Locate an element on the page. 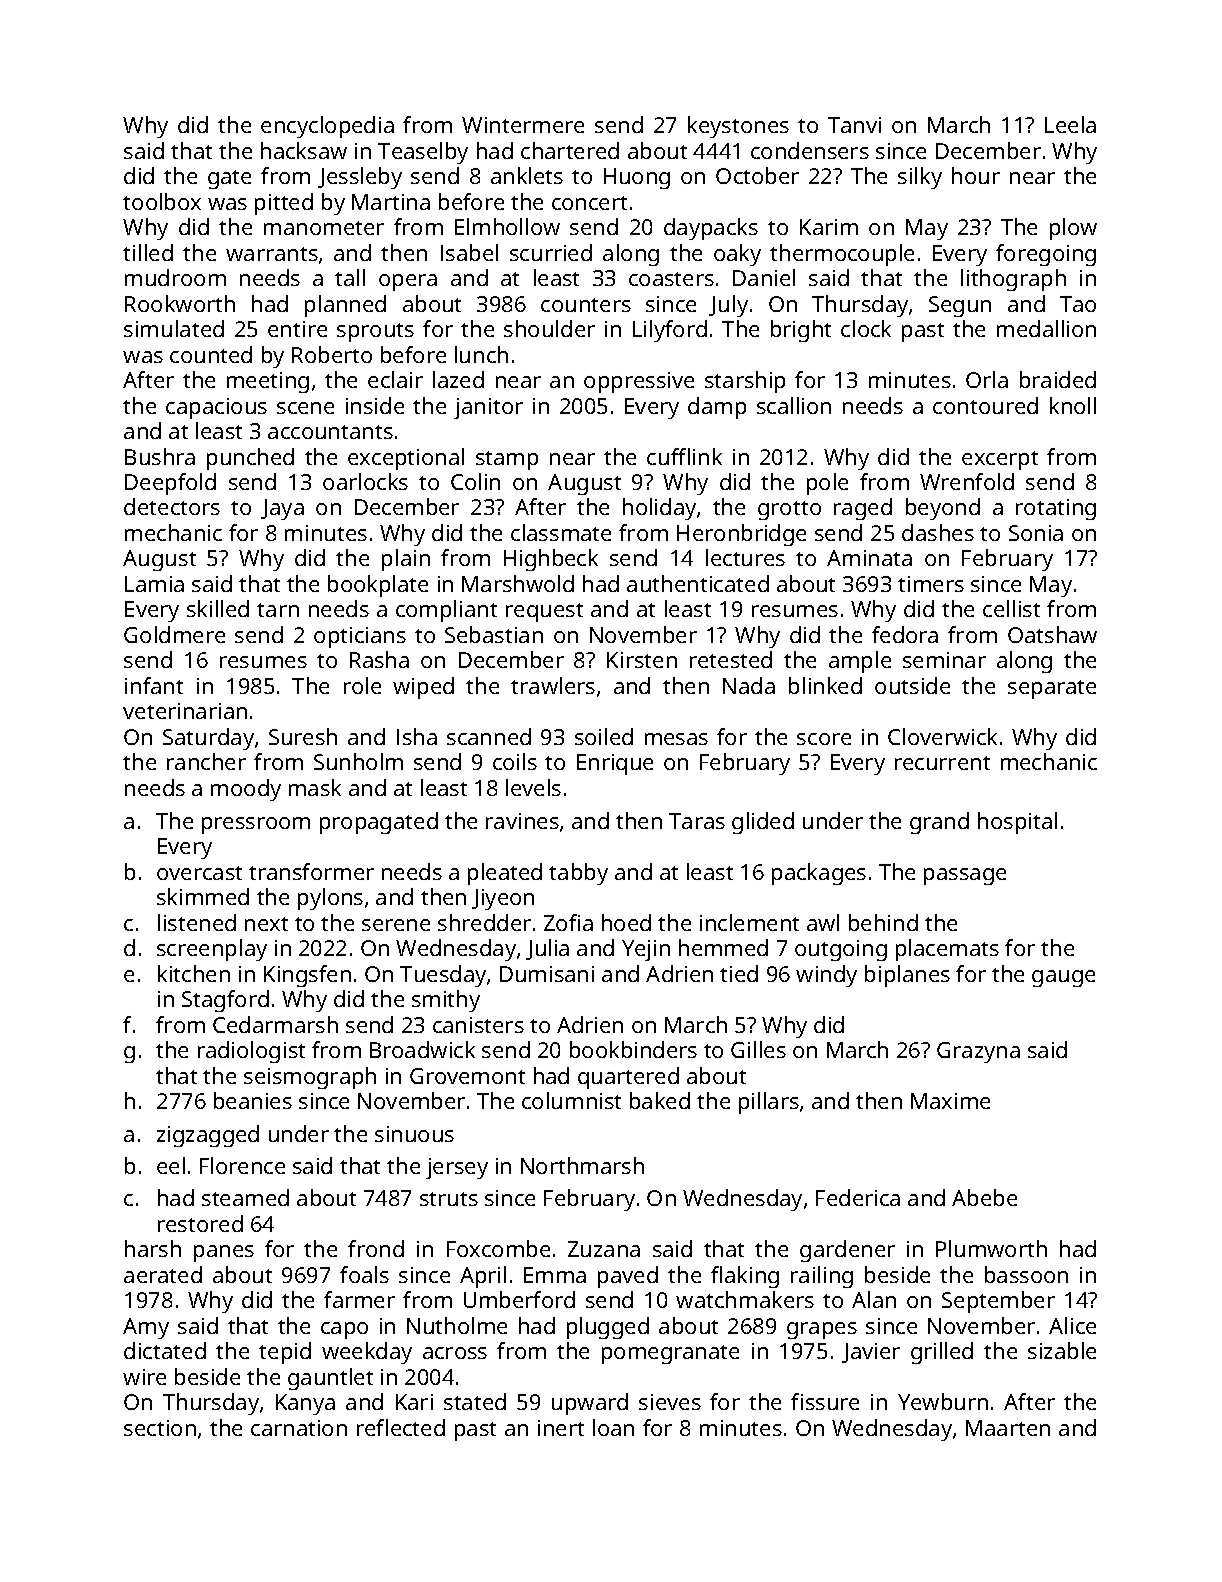 Image resolution: width=1222 pixels, height=1582 pixels. knoll is located at coordinates (1073, 405).
